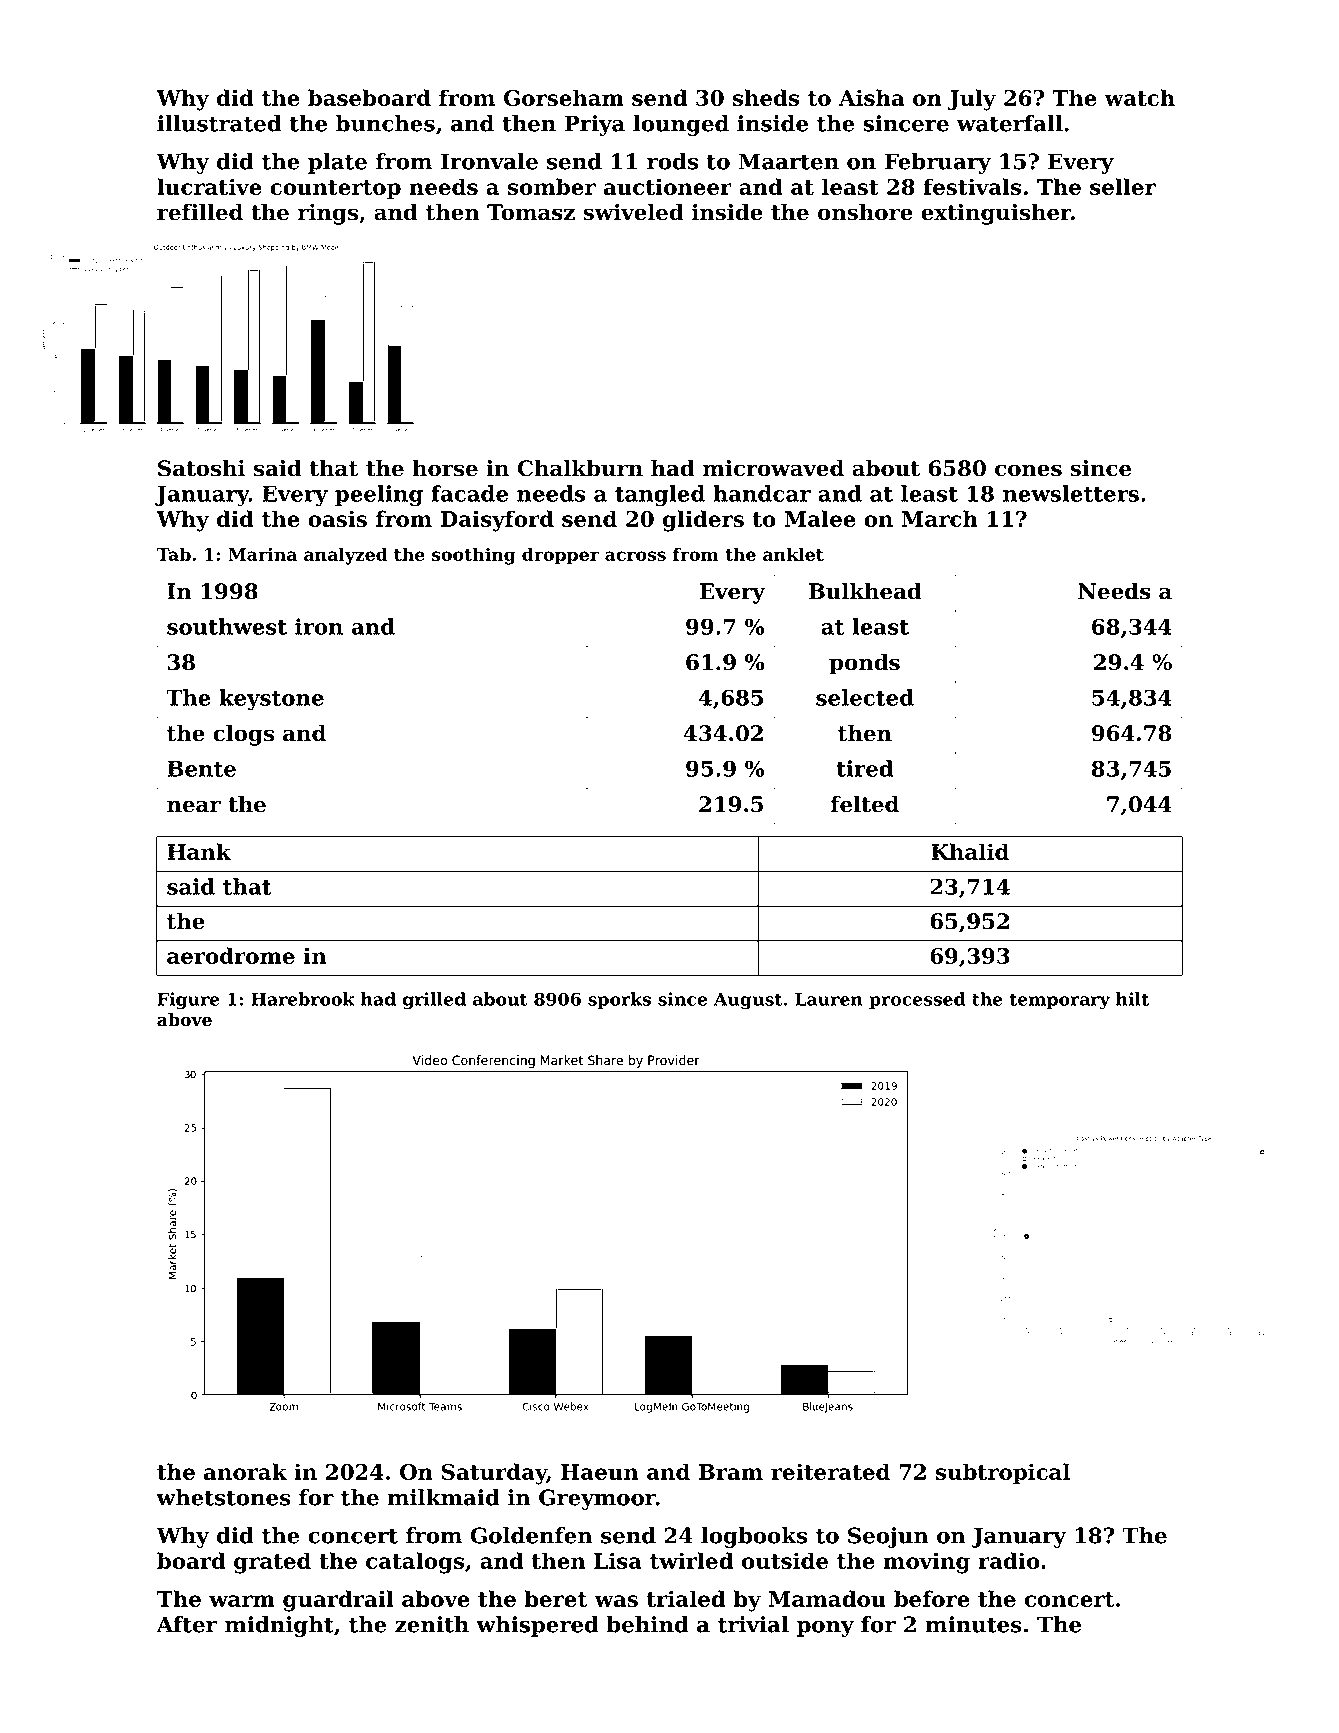 Image resolution: width=1339 pixels, height=1733 pixels. I want to click on aerodrome, so click(231, 955).
